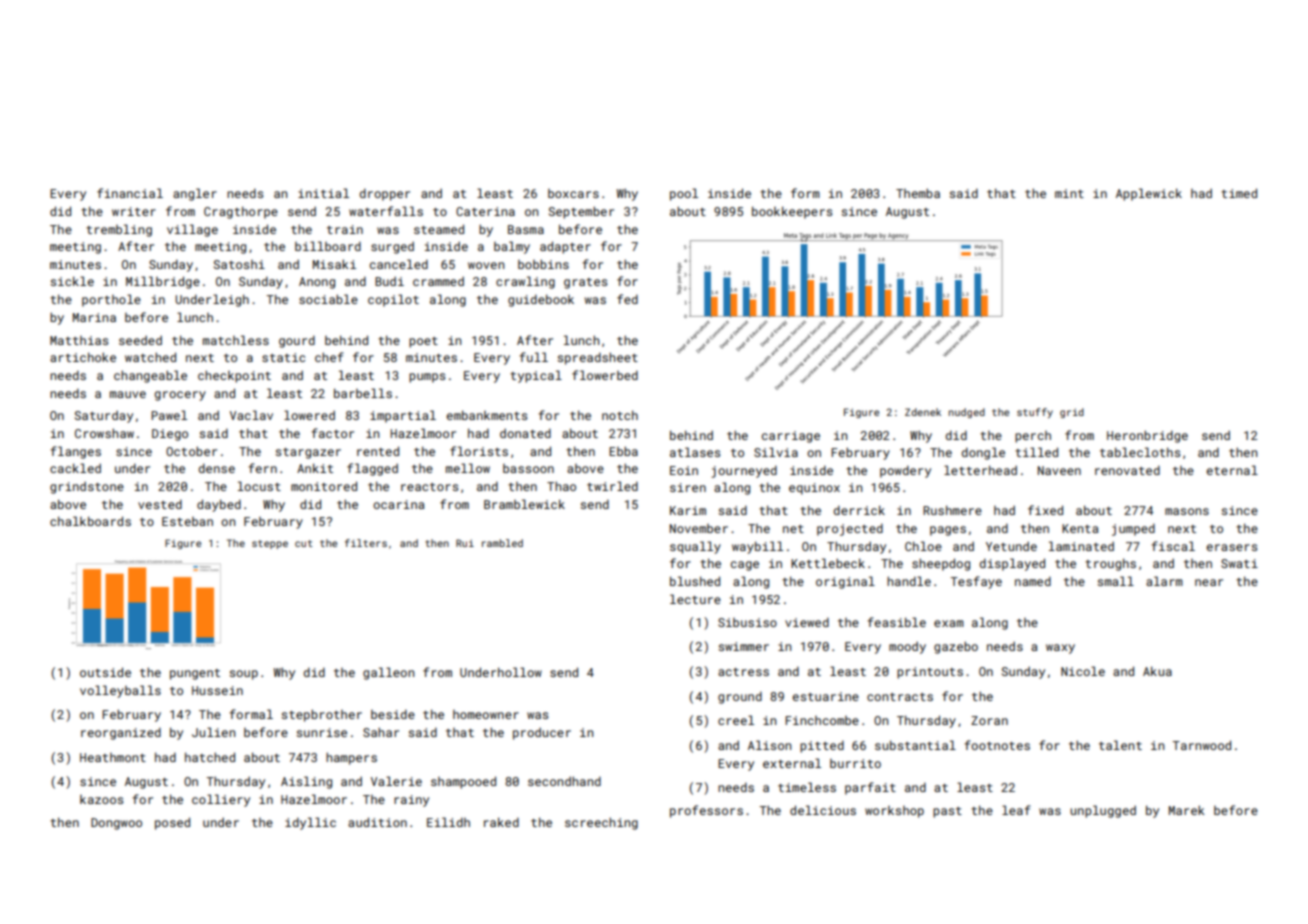 The width and height of the image is (1308, 924). I want to click on guidebook, so click(541, 300).
